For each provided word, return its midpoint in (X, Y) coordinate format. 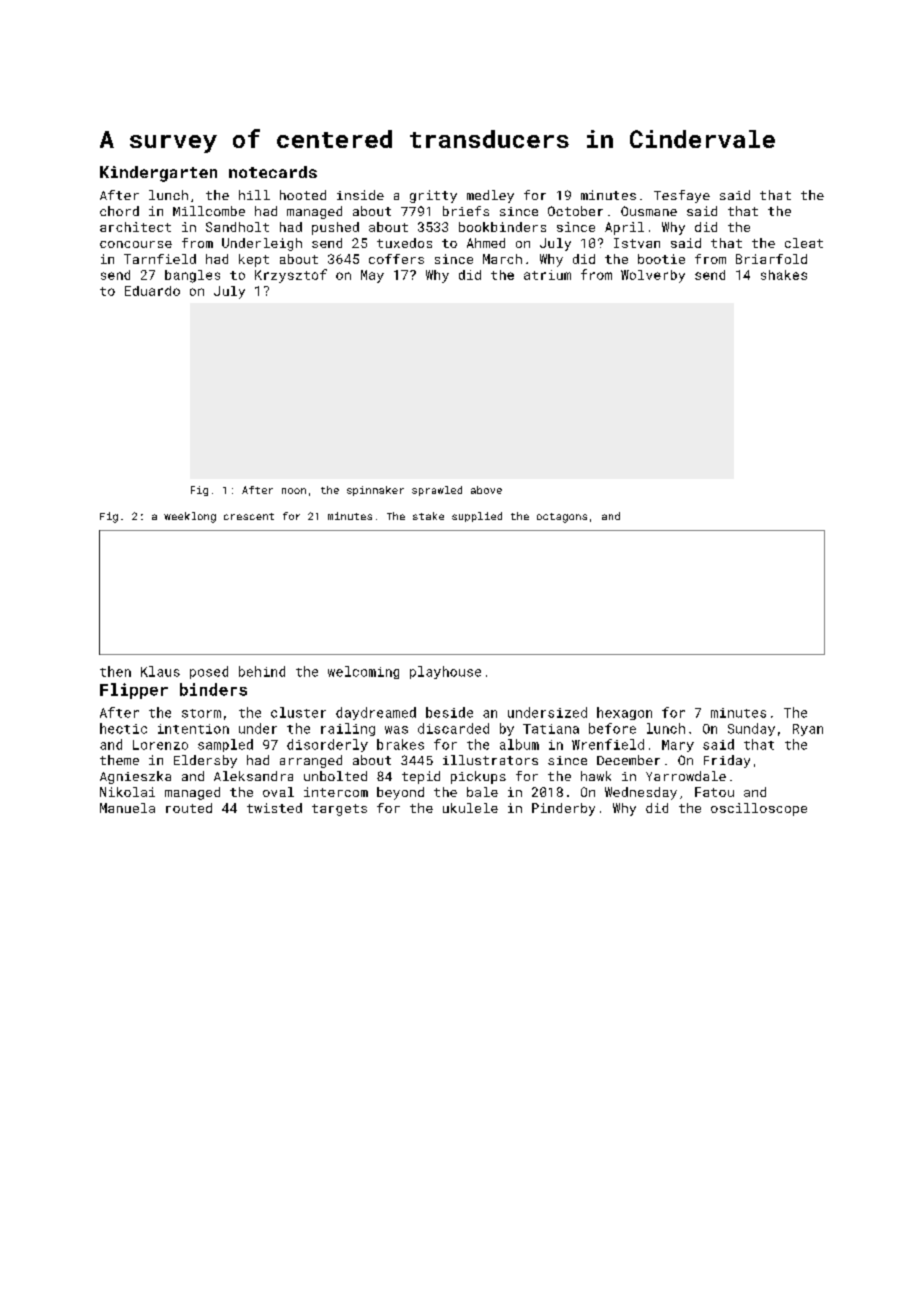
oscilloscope (759, 809)
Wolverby (653, 276)
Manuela (127, 808)
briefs (466, 211)
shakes (784, 275)
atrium (547, 275)
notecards (273, 172)
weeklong (190, 517)
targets (339, 810)
